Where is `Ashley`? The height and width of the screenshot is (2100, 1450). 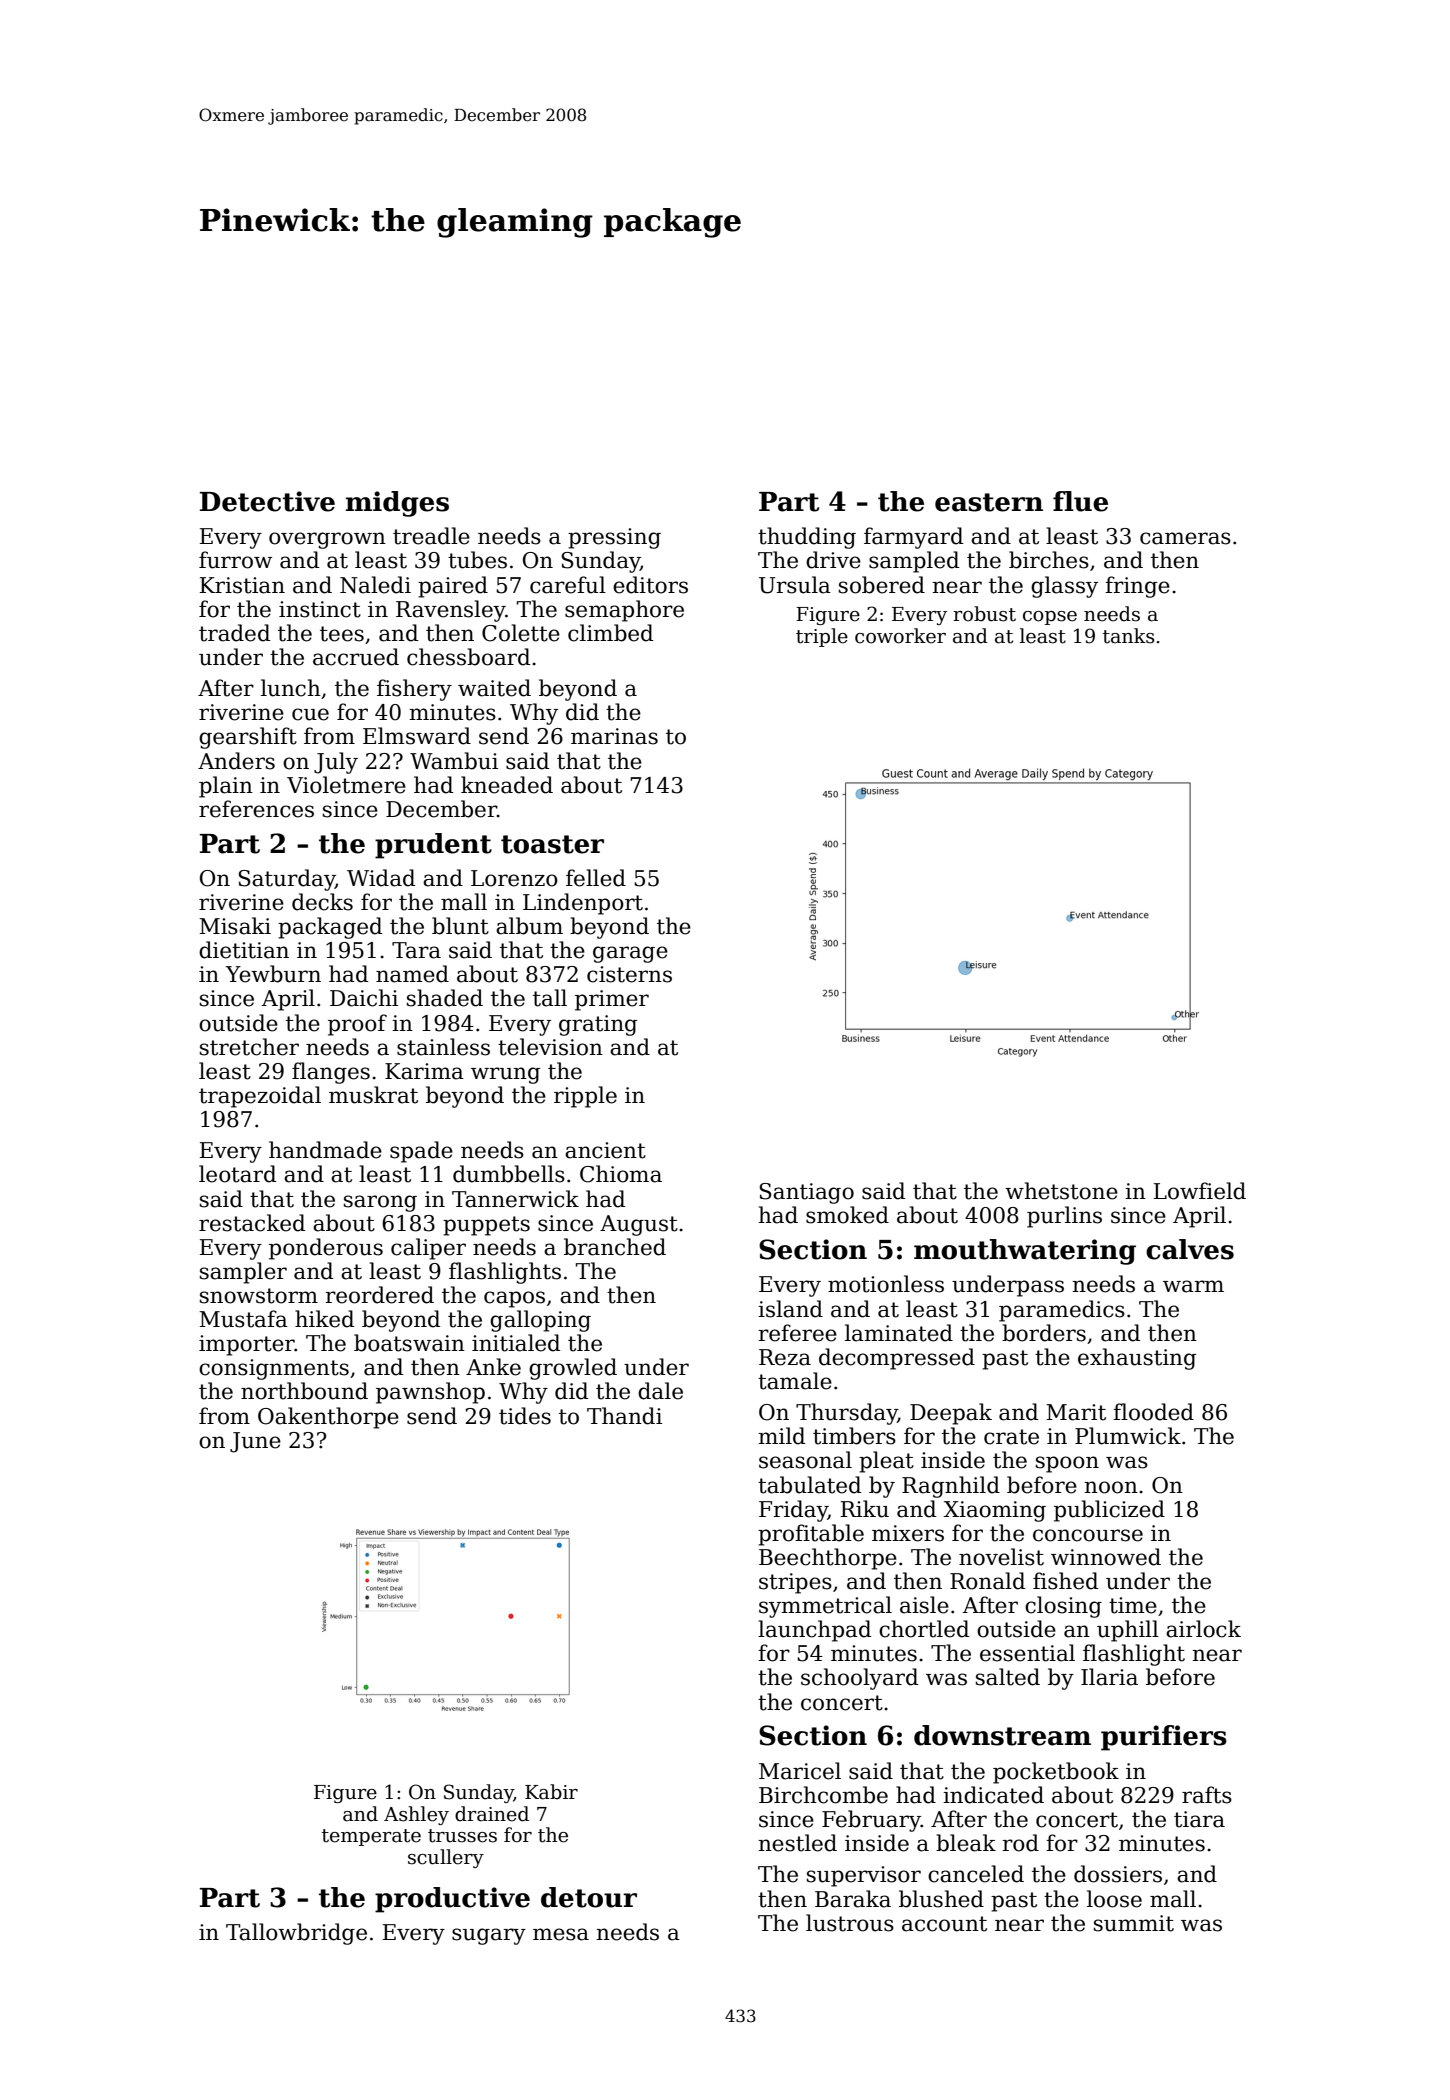 Ashley is located at coordinates (416, 1815).
